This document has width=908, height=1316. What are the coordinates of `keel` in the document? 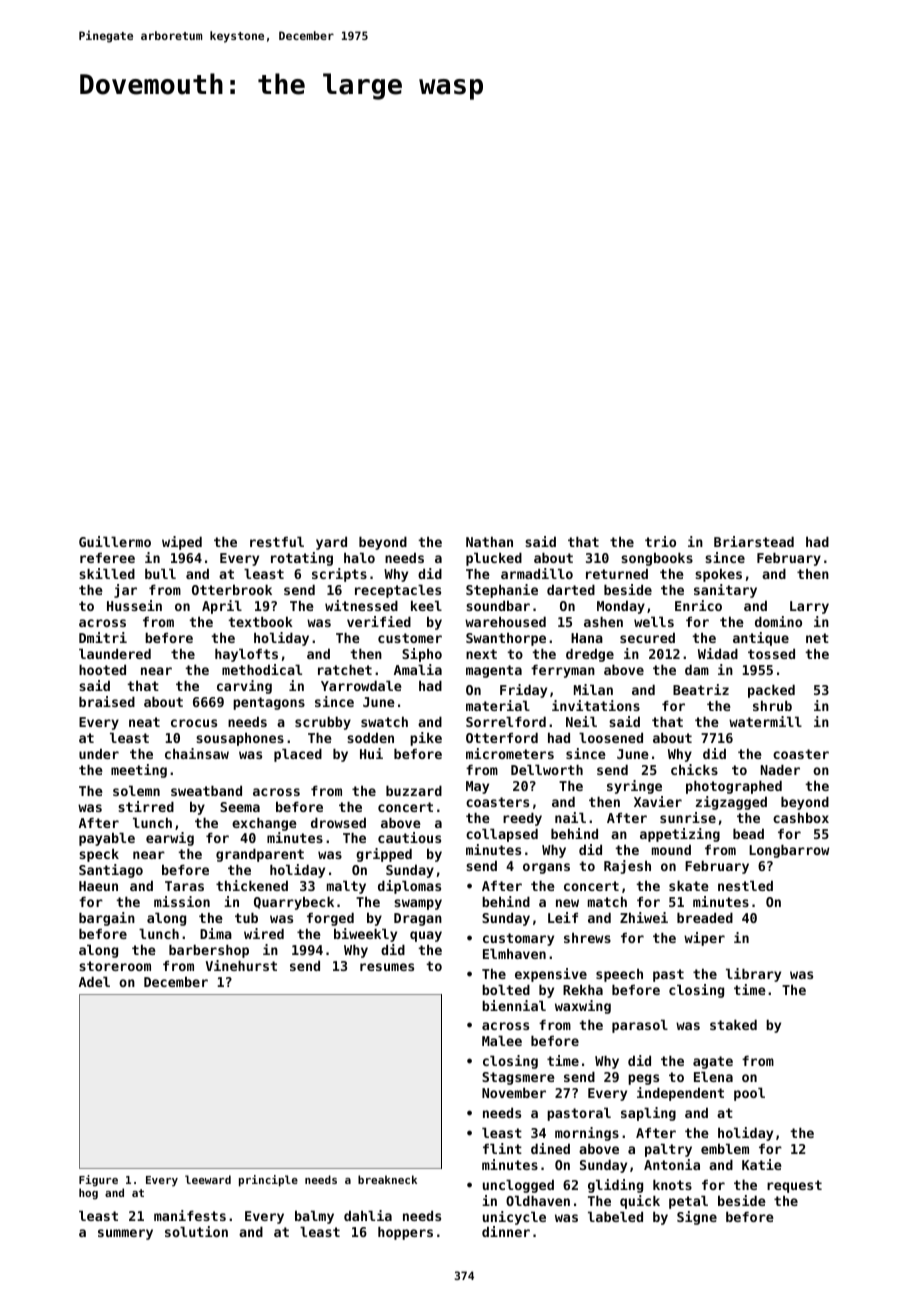 It's located at (426, 605).
